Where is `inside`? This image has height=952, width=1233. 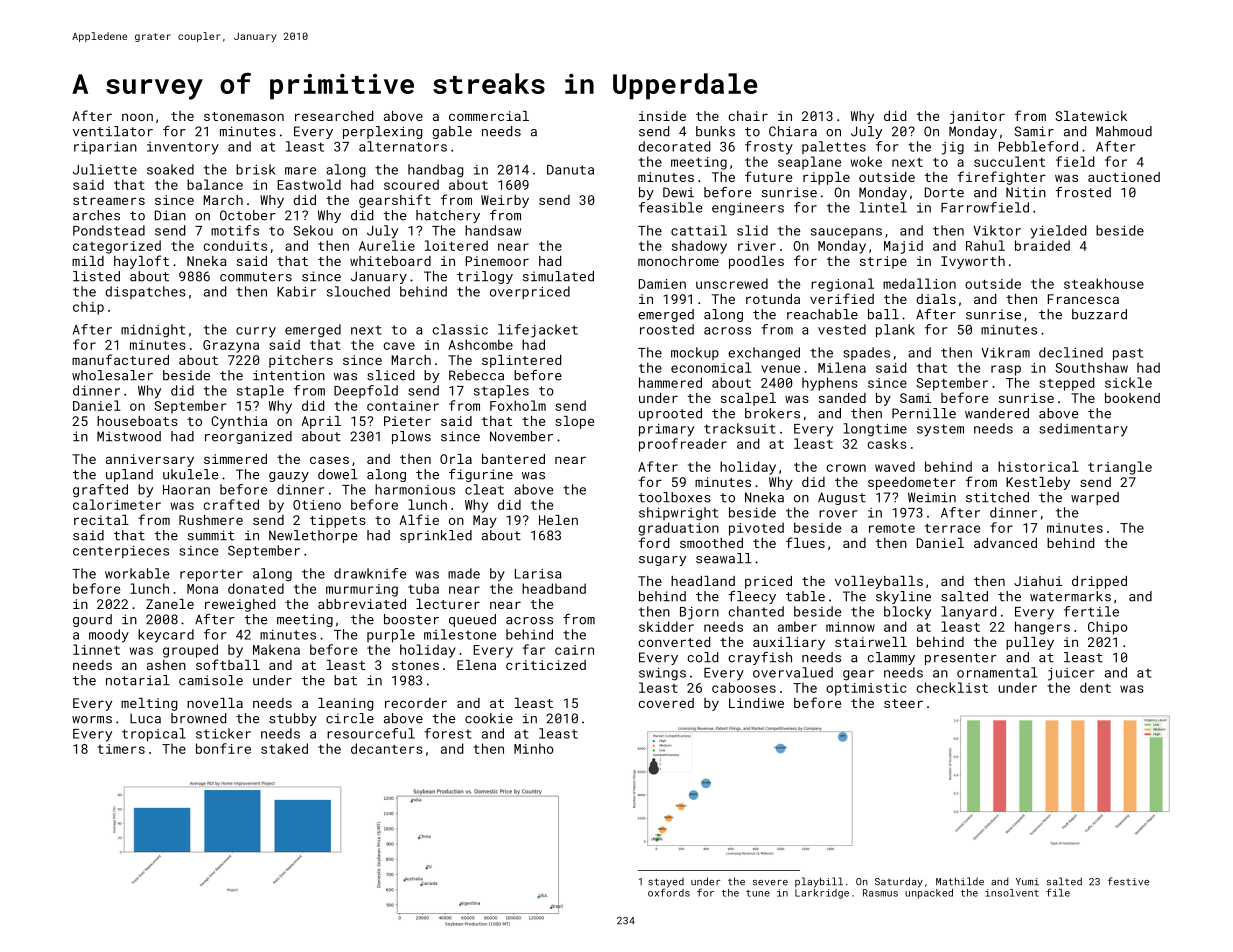
inside is located at coordinates (662, 116).
